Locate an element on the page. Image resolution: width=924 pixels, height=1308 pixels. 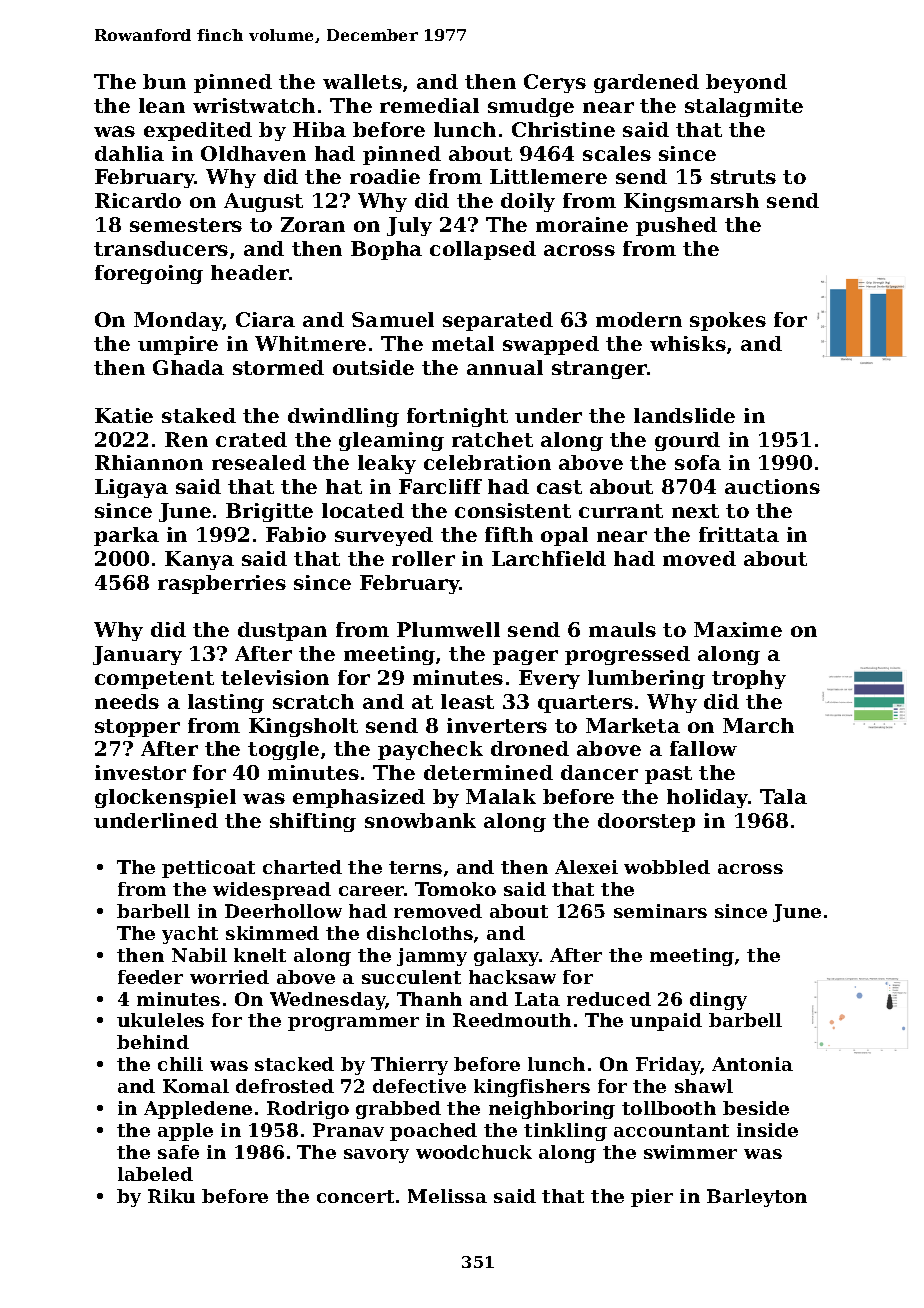
concert is located at coordinates (355, 1196).
